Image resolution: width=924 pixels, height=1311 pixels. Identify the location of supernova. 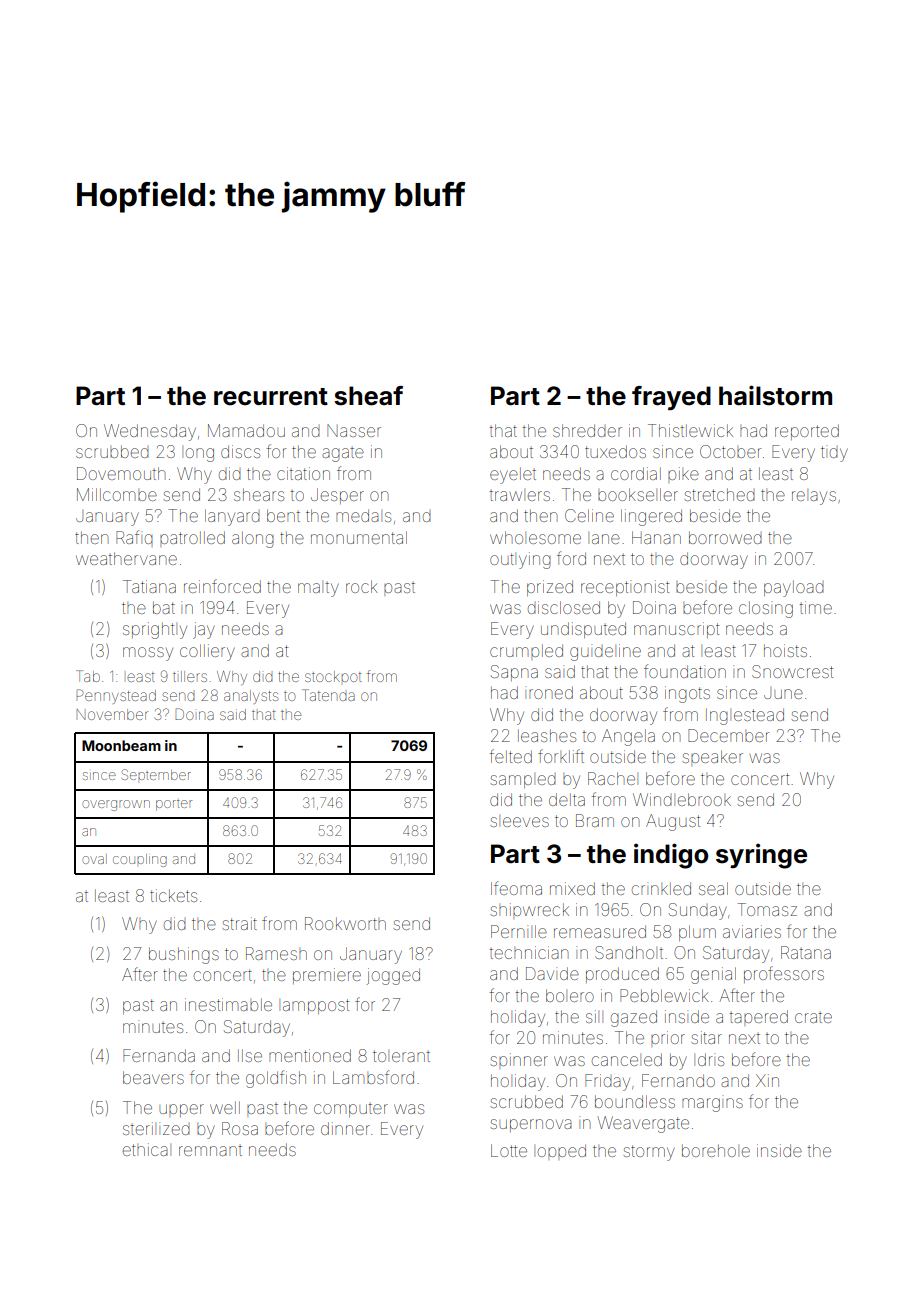
(531, 1125).
